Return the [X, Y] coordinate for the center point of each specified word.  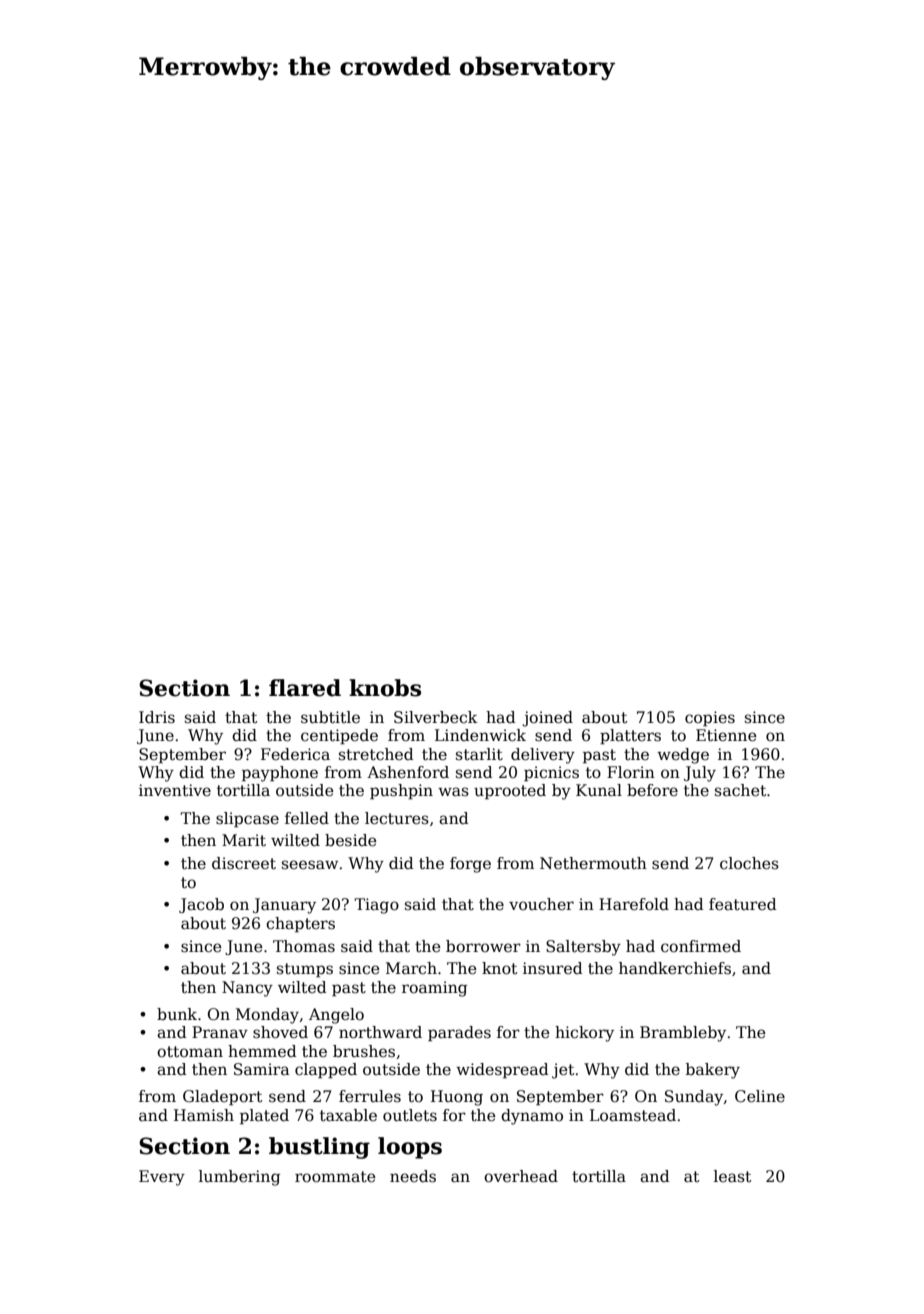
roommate [335, 1177]
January [284, 906]
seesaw [310, 865]
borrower [483, 946]
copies [710, 718]
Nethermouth [593, 863]
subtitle [330, 717]
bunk [177, 1014]
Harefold [634, 904]
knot [499, 968]
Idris [157, 717]
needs [413, 1176]
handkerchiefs [675, 968]
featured [743, 904]
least [732, 1176]
